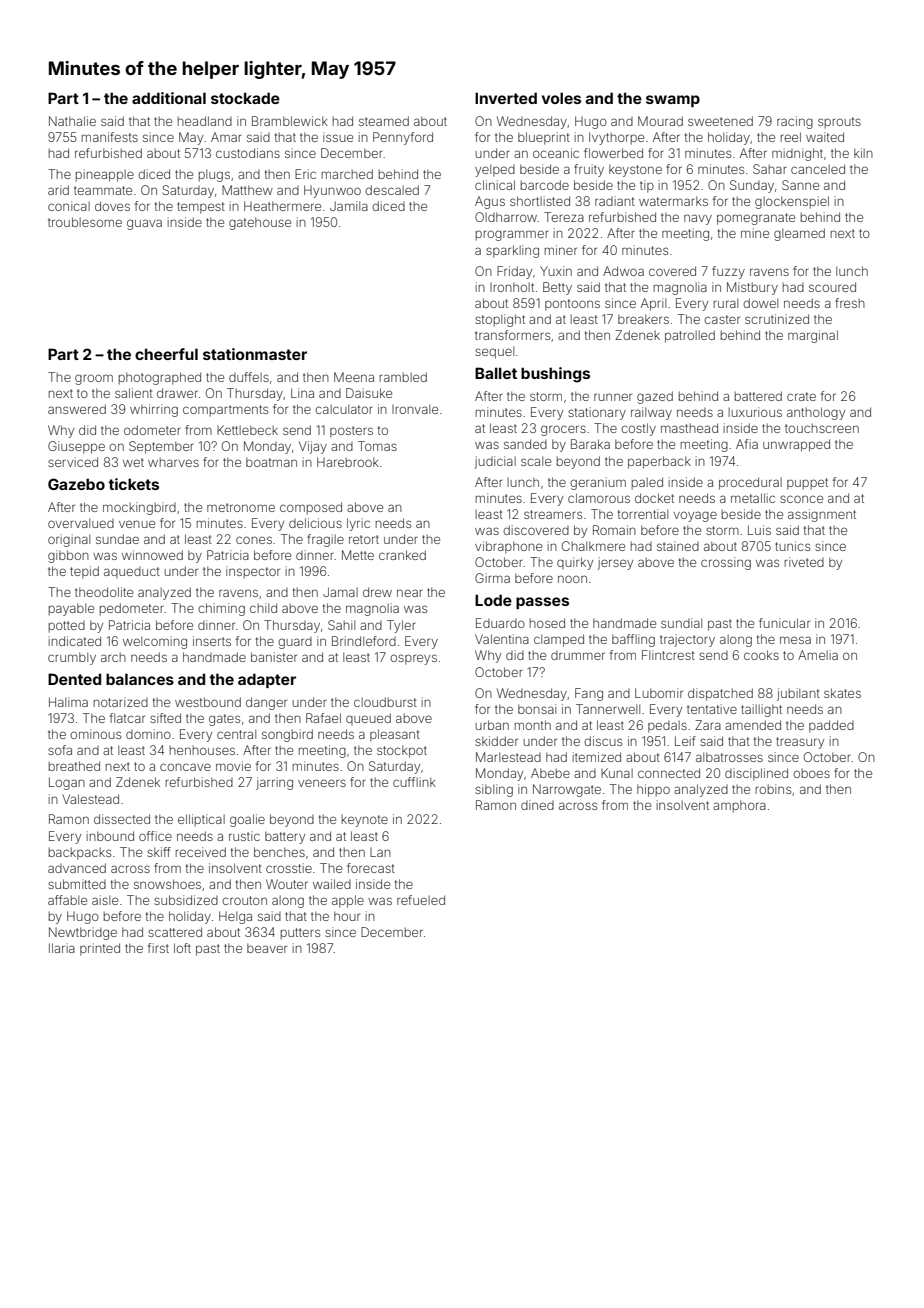 The height and width of the screenshot is (1308, 924). I want to click on caster, so click(722, 319).
